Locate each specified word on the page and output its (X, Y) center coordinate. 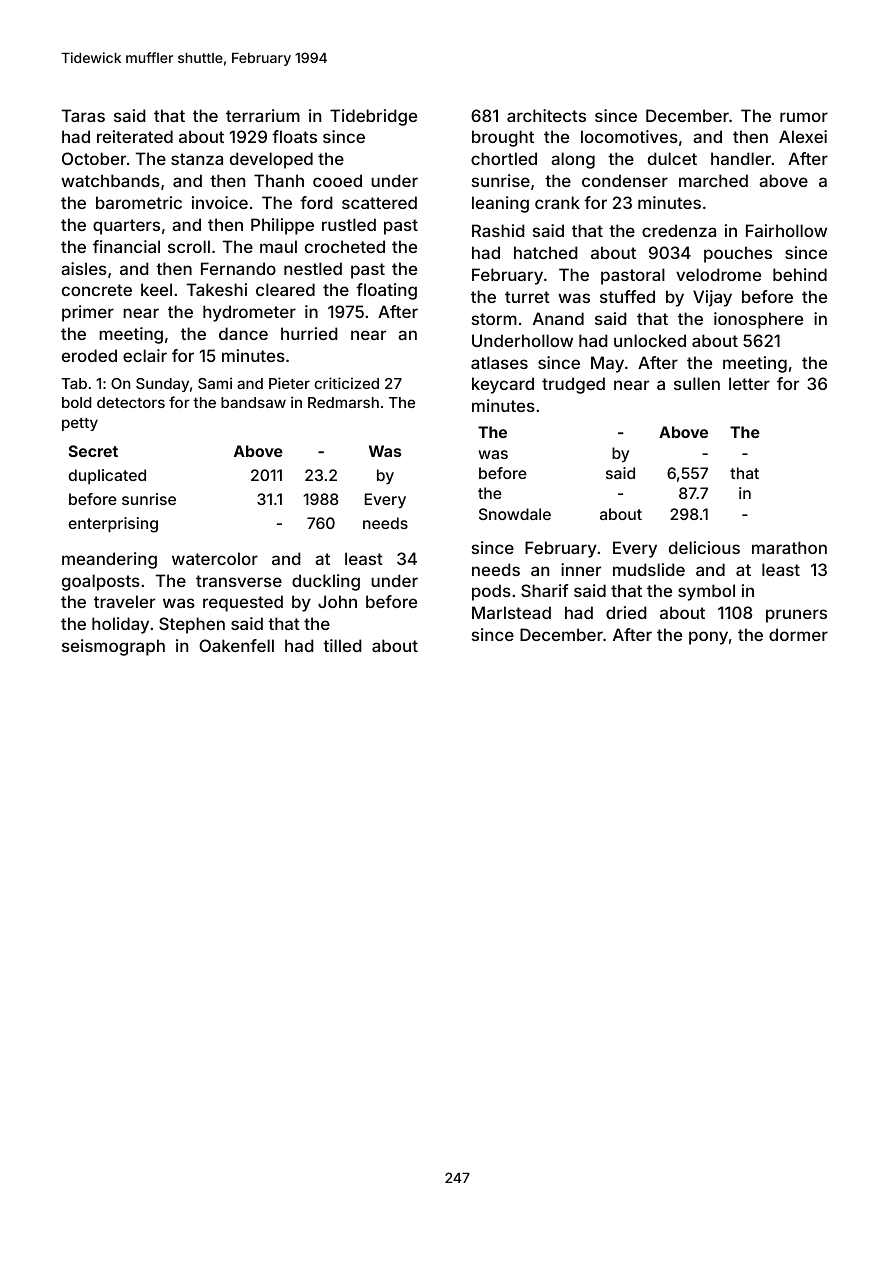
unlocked (650, 340)
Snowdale (515, 514)
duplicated (107, 476)
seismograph (113, 647)
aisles (84, 268)
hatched (546, 252)
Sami (215, 383)
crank (557, 202)
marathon (789, 547)
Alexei (803, 136)
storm (494, 319)
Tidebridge (373, 117)
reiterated (135, 136)
